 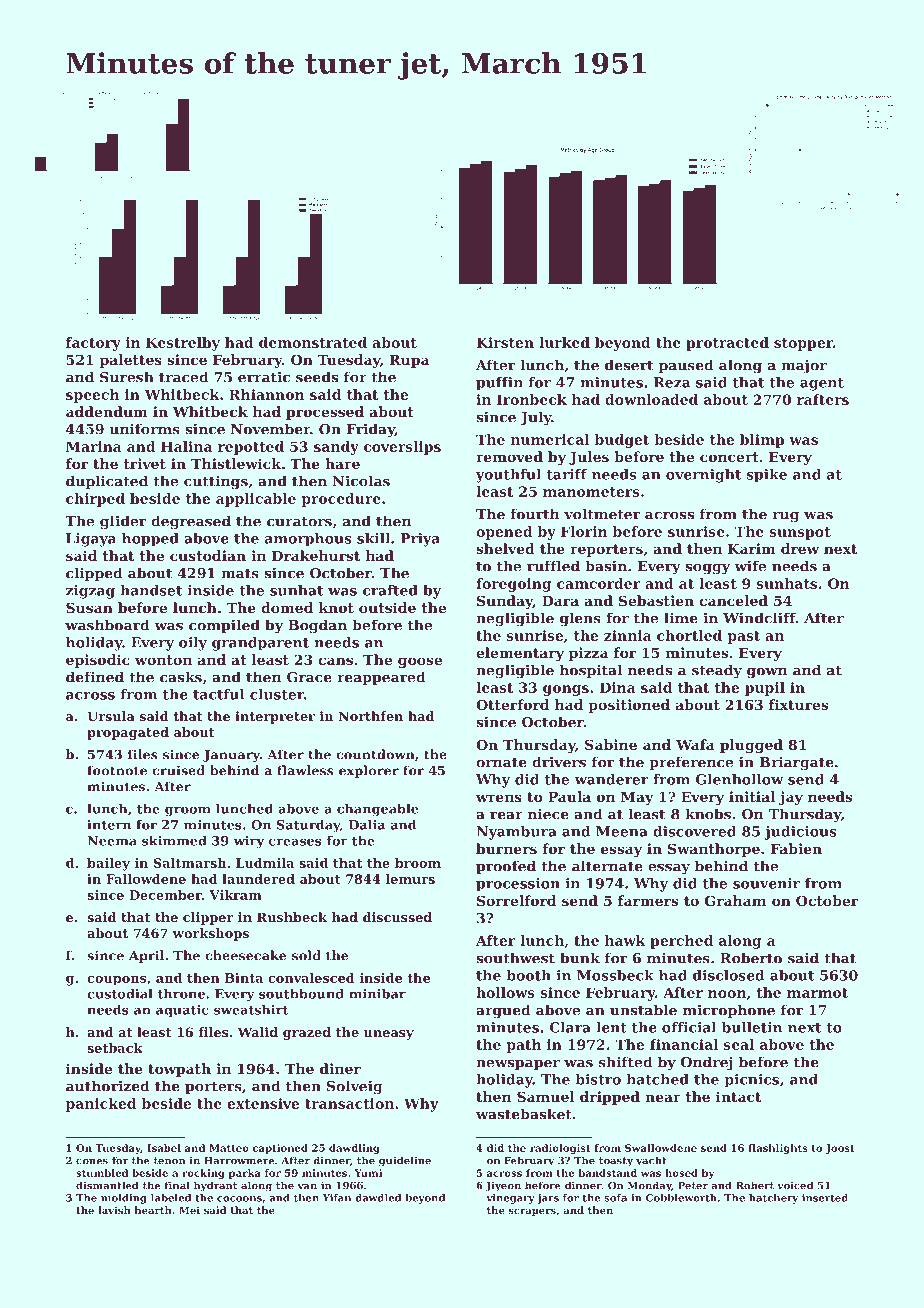 I want to click on setback, so click(x=115, y=1048).
